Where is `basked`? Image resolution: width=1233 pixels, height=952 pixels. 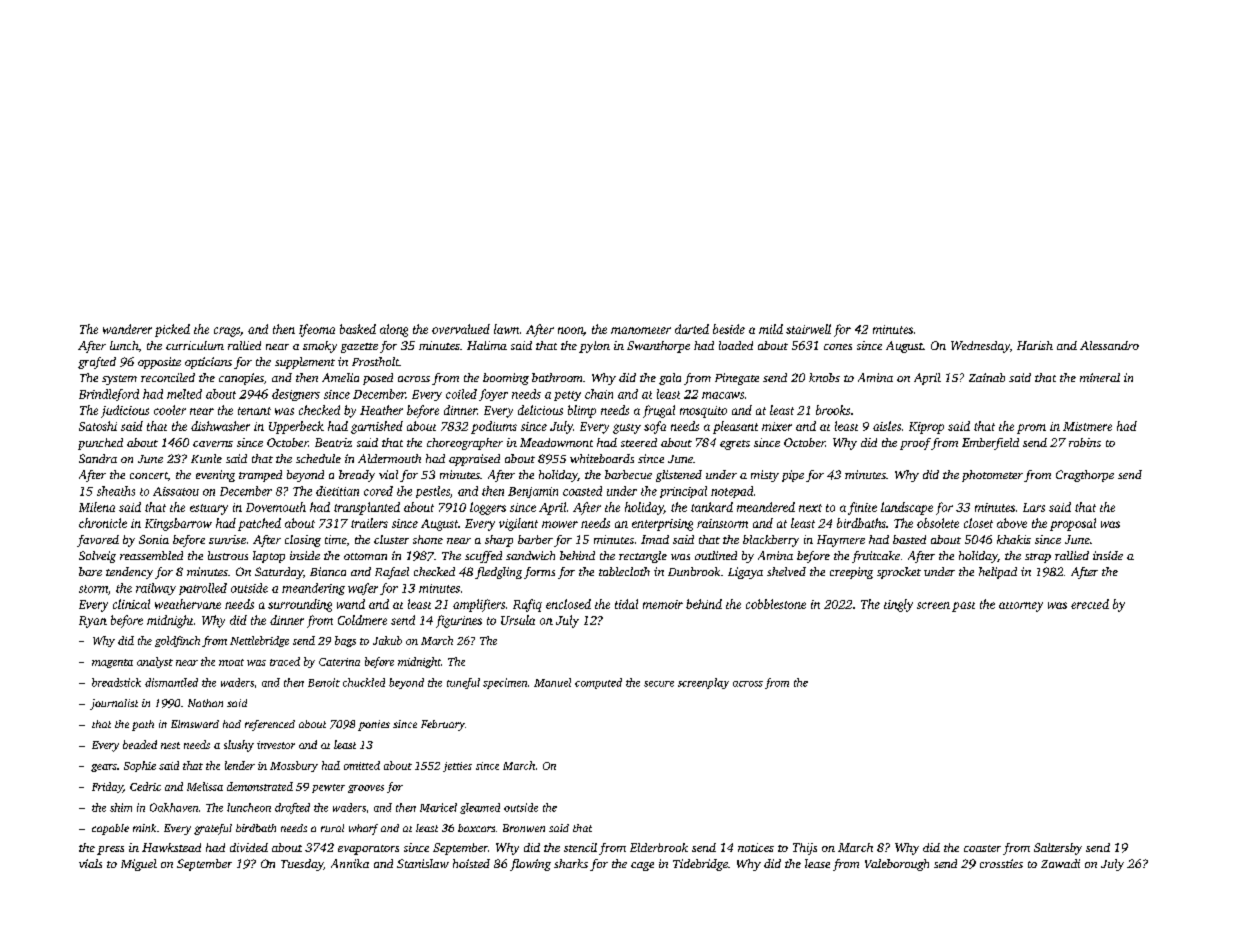 basked is located at coordinates (358, 329).
